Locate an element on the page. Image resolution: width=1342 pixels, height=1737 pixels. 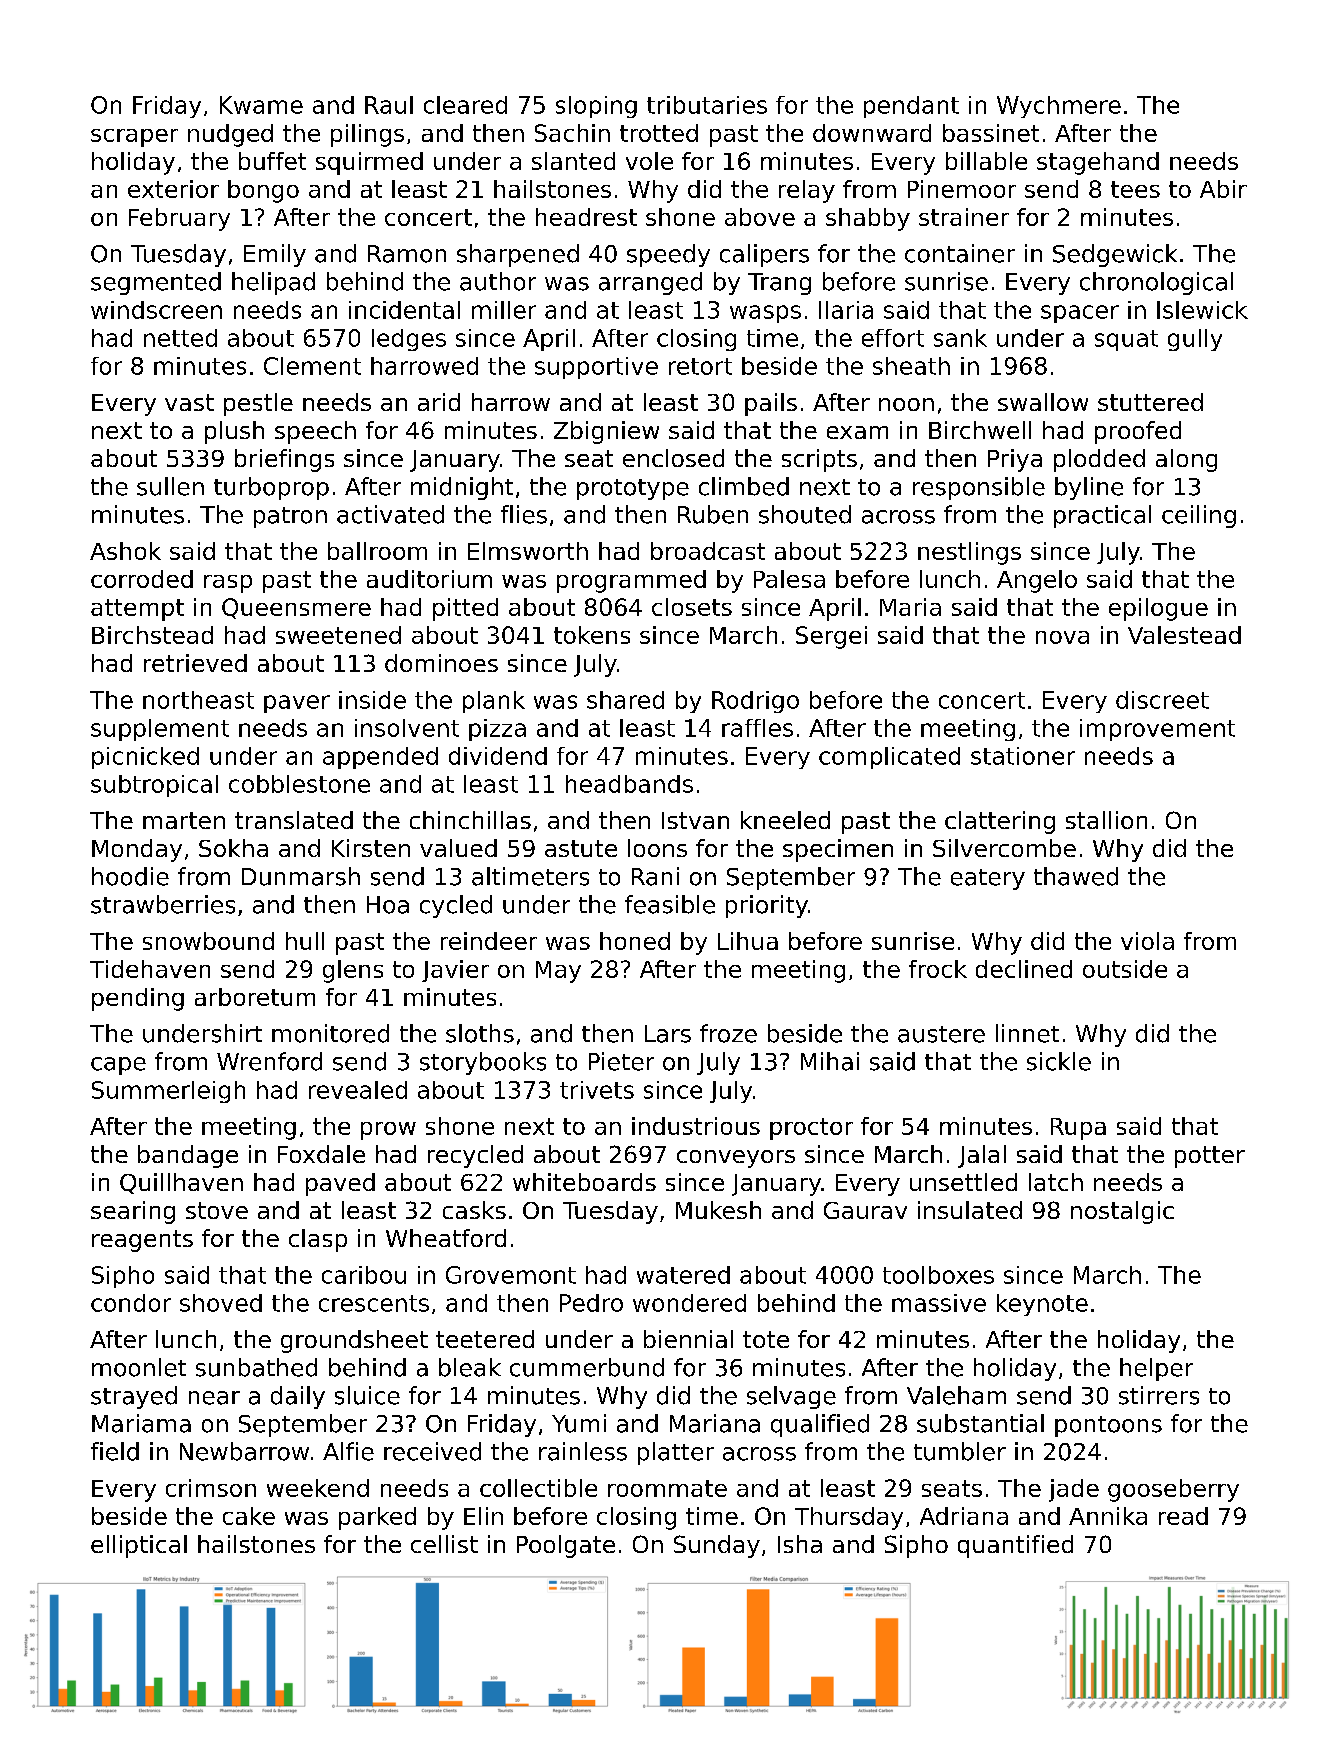
sullen is located at coordinates (170, 486).
